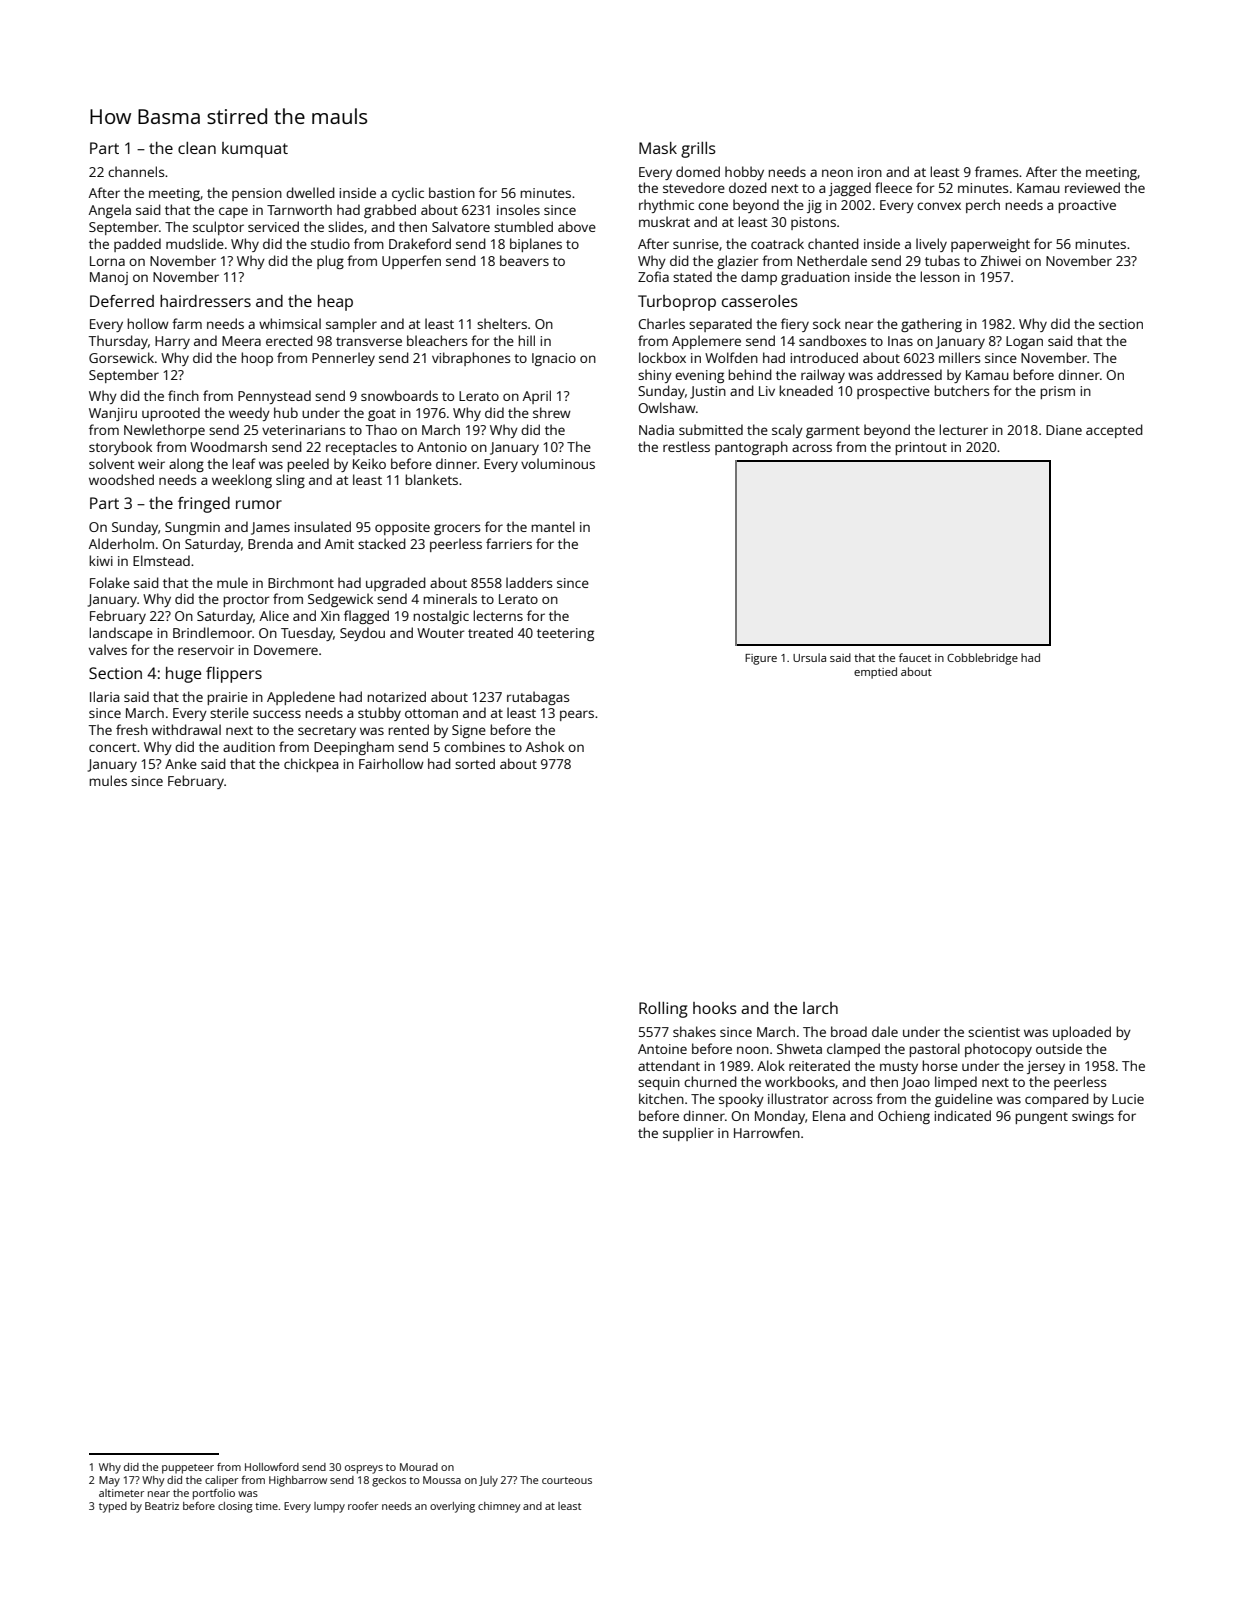 This image has height=1601, width=1237. Describe the element at coordinates (330, 262) in the image. I see `plug` at that location.
